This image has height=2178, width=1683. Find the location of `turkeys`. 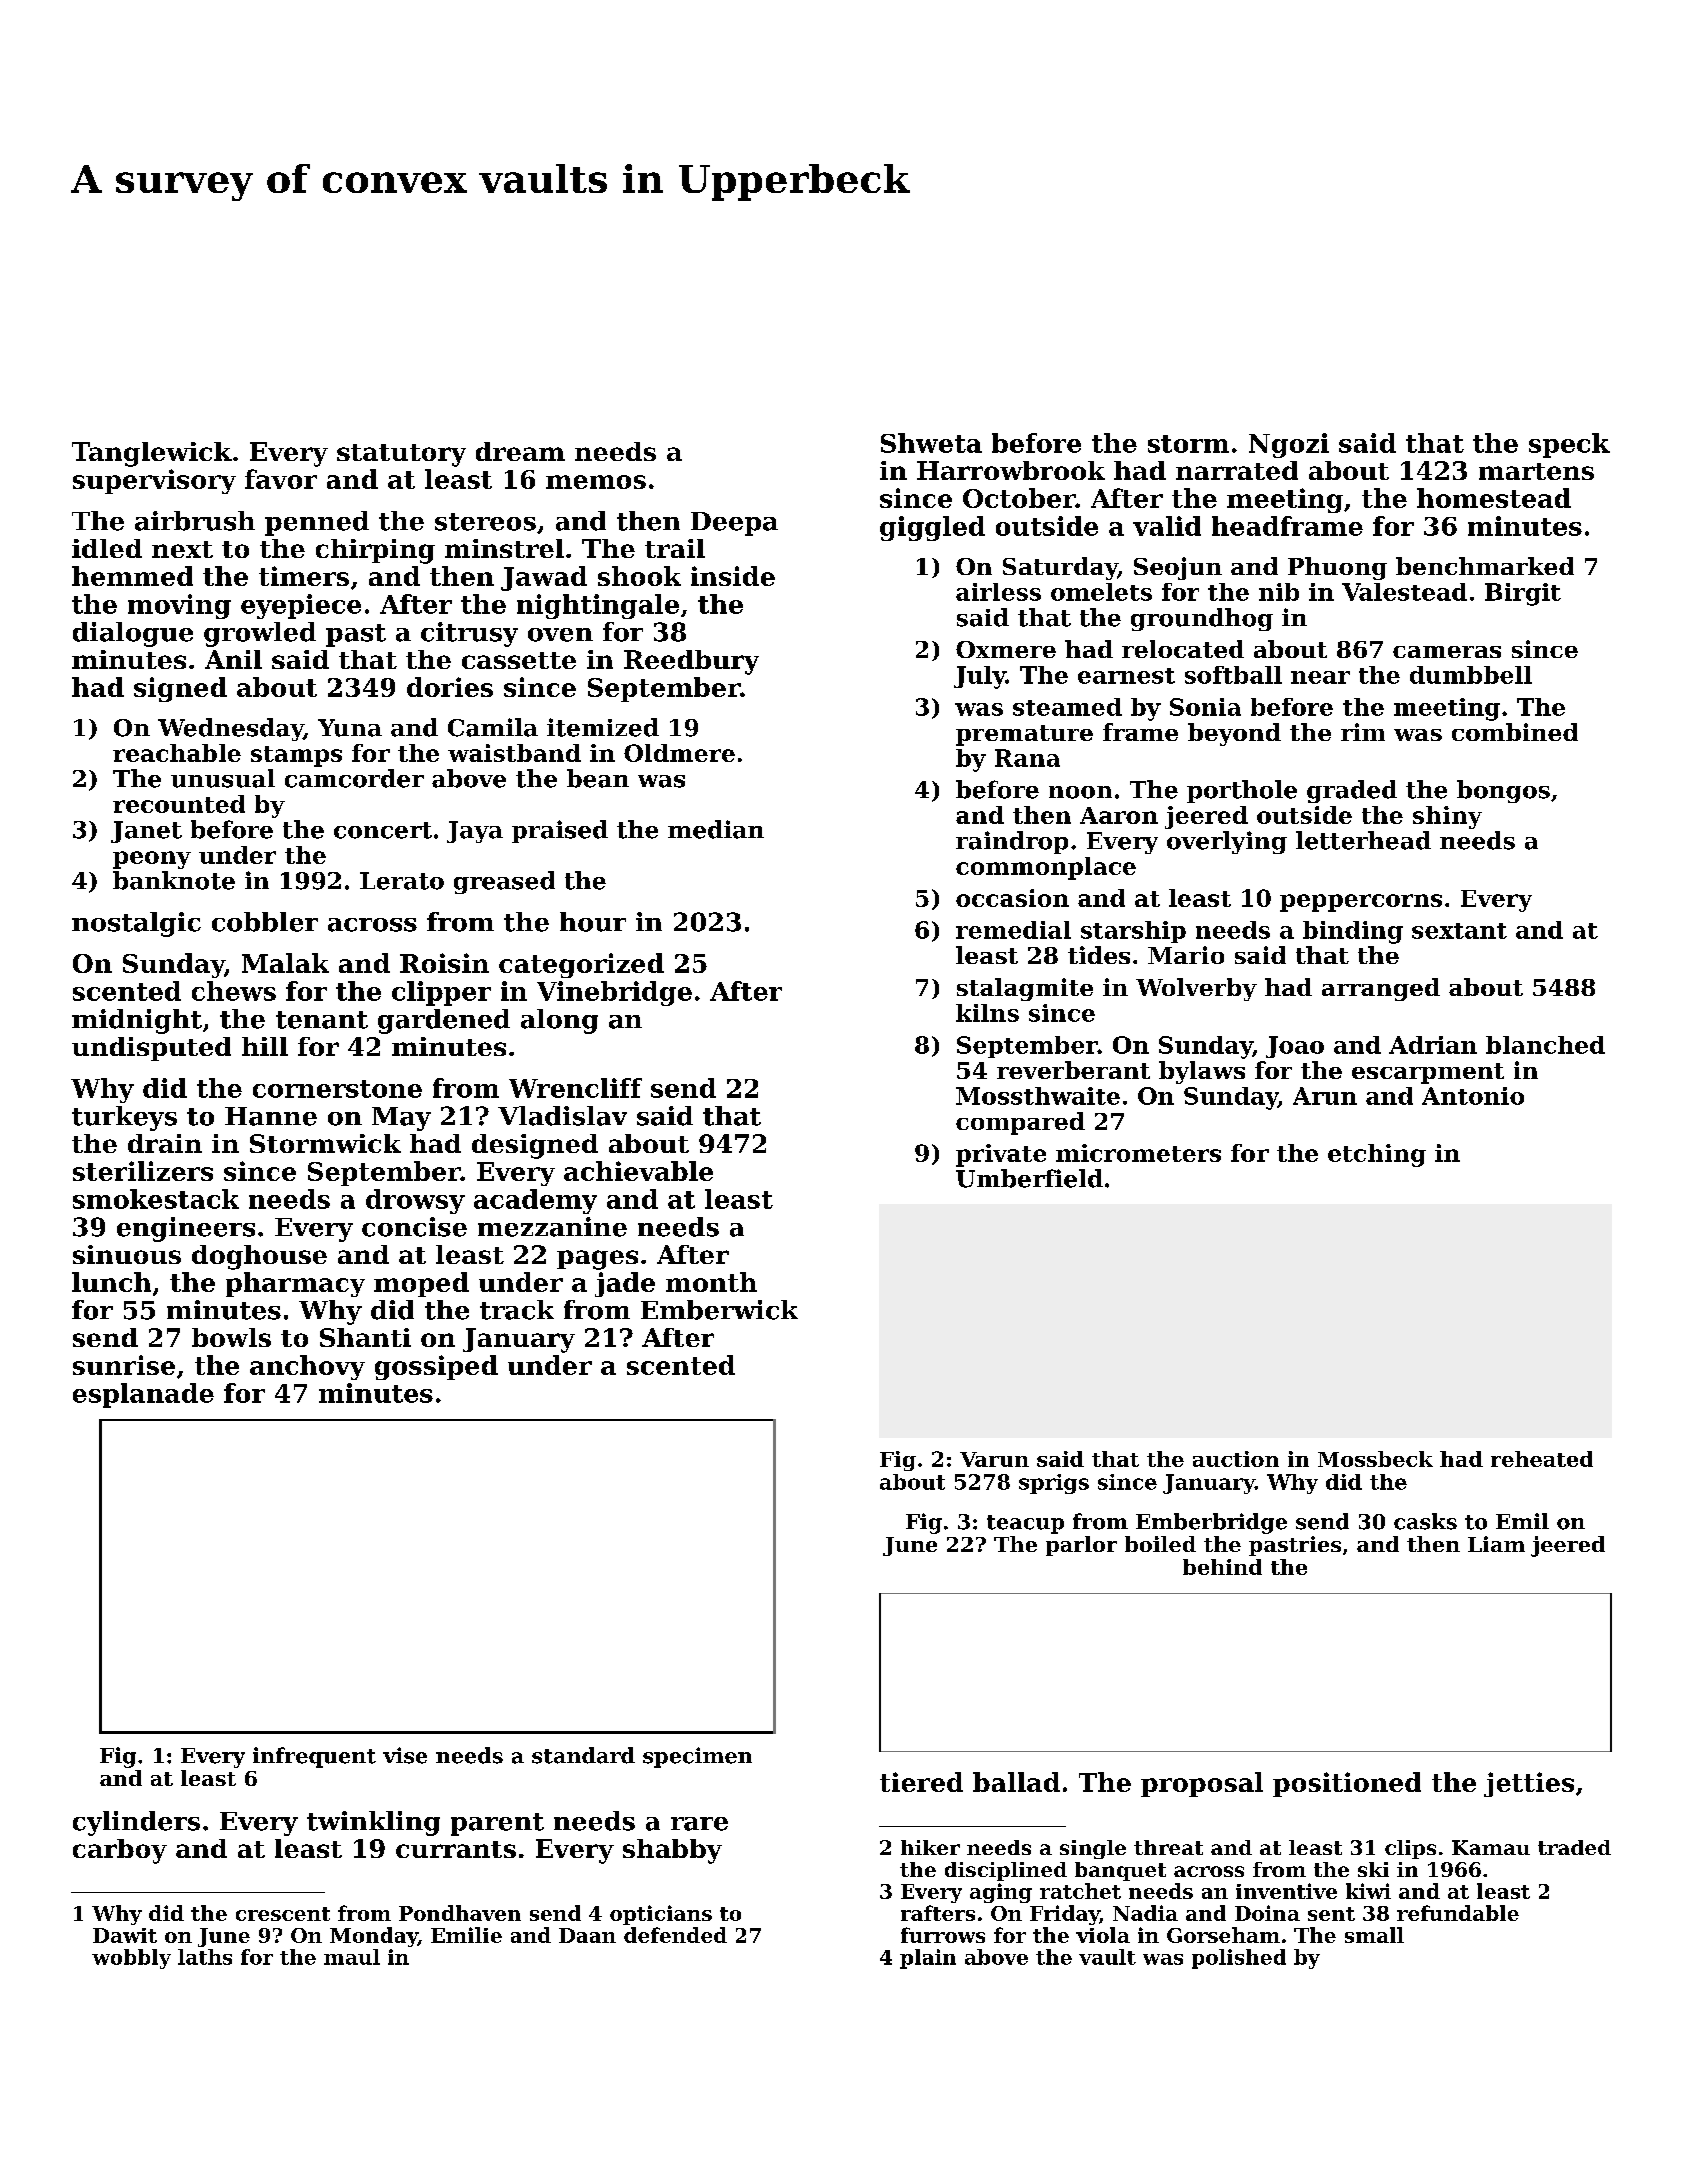

turkeys is located at coordinates (124, 1118).
